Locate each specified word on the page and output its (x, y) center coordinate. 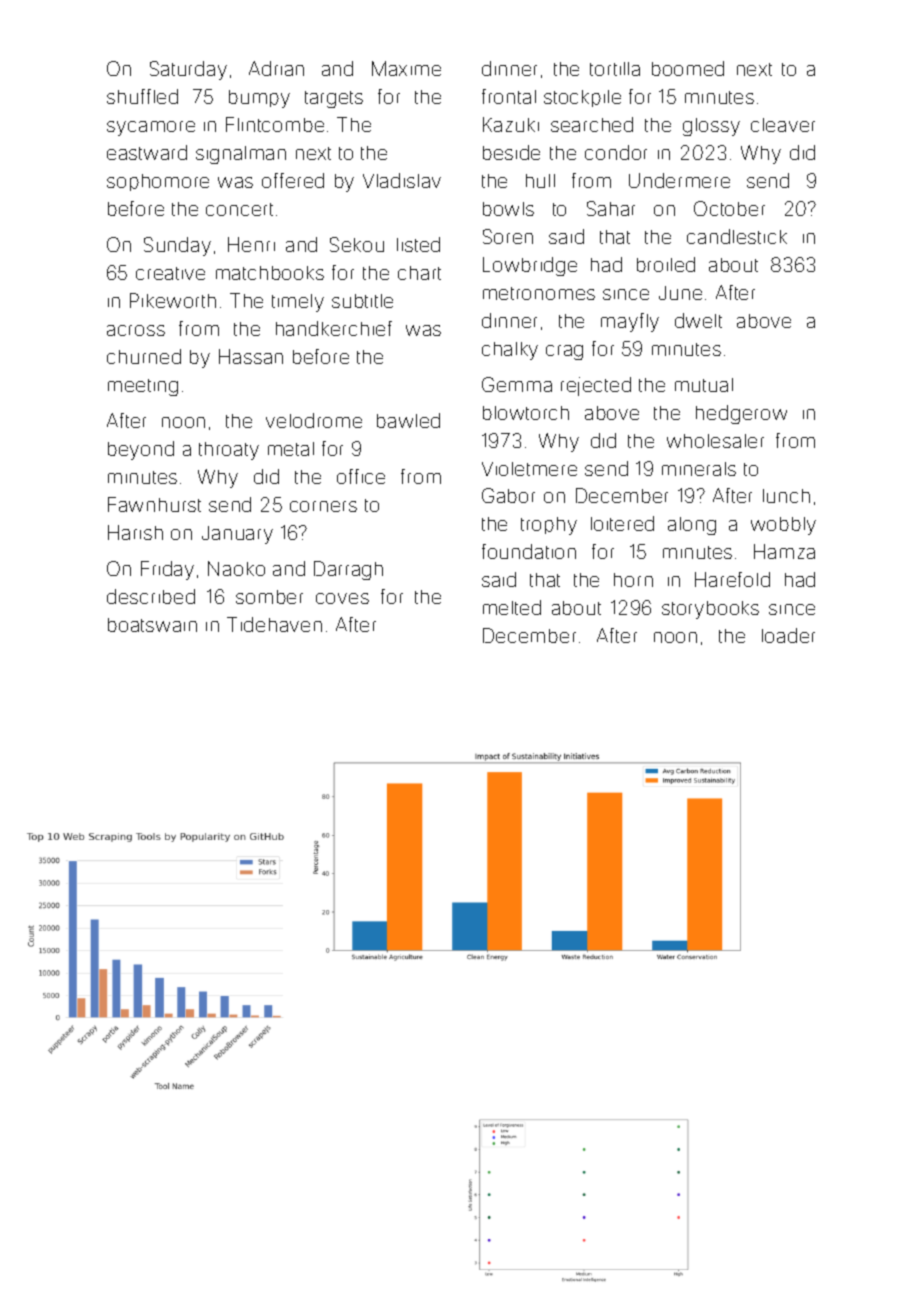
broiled (666, 264)
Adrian (276, 68)
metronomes (539, 293)
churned (144, 356)
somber (269, 597)
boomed (688, 68)
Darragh (348, 570)
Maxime (406, 68)
